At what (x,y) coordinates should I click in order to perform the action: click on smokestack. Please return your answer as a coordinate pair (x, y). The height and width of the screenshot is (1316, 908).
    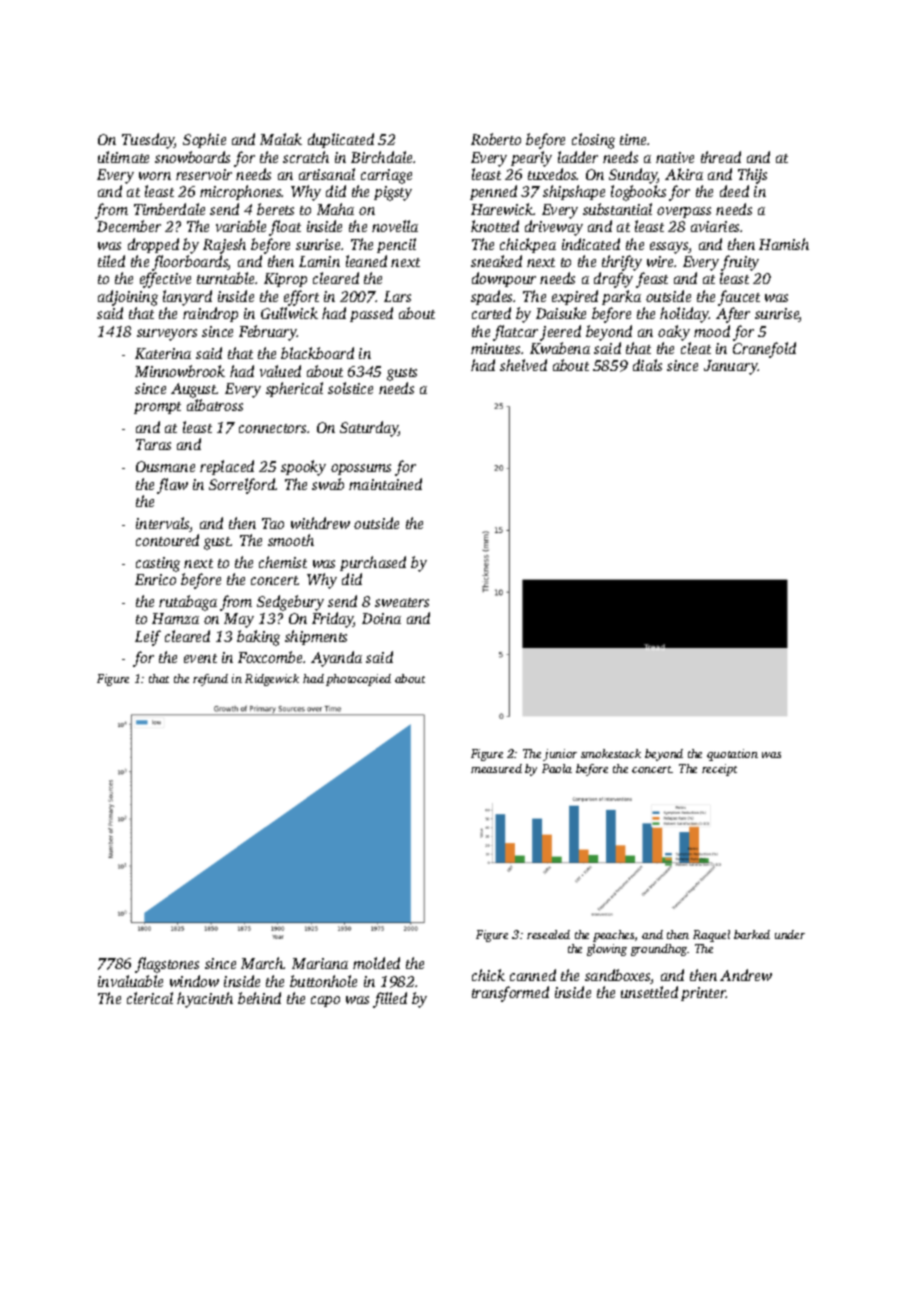
    Looking at the image, I should click on (611, 753).
